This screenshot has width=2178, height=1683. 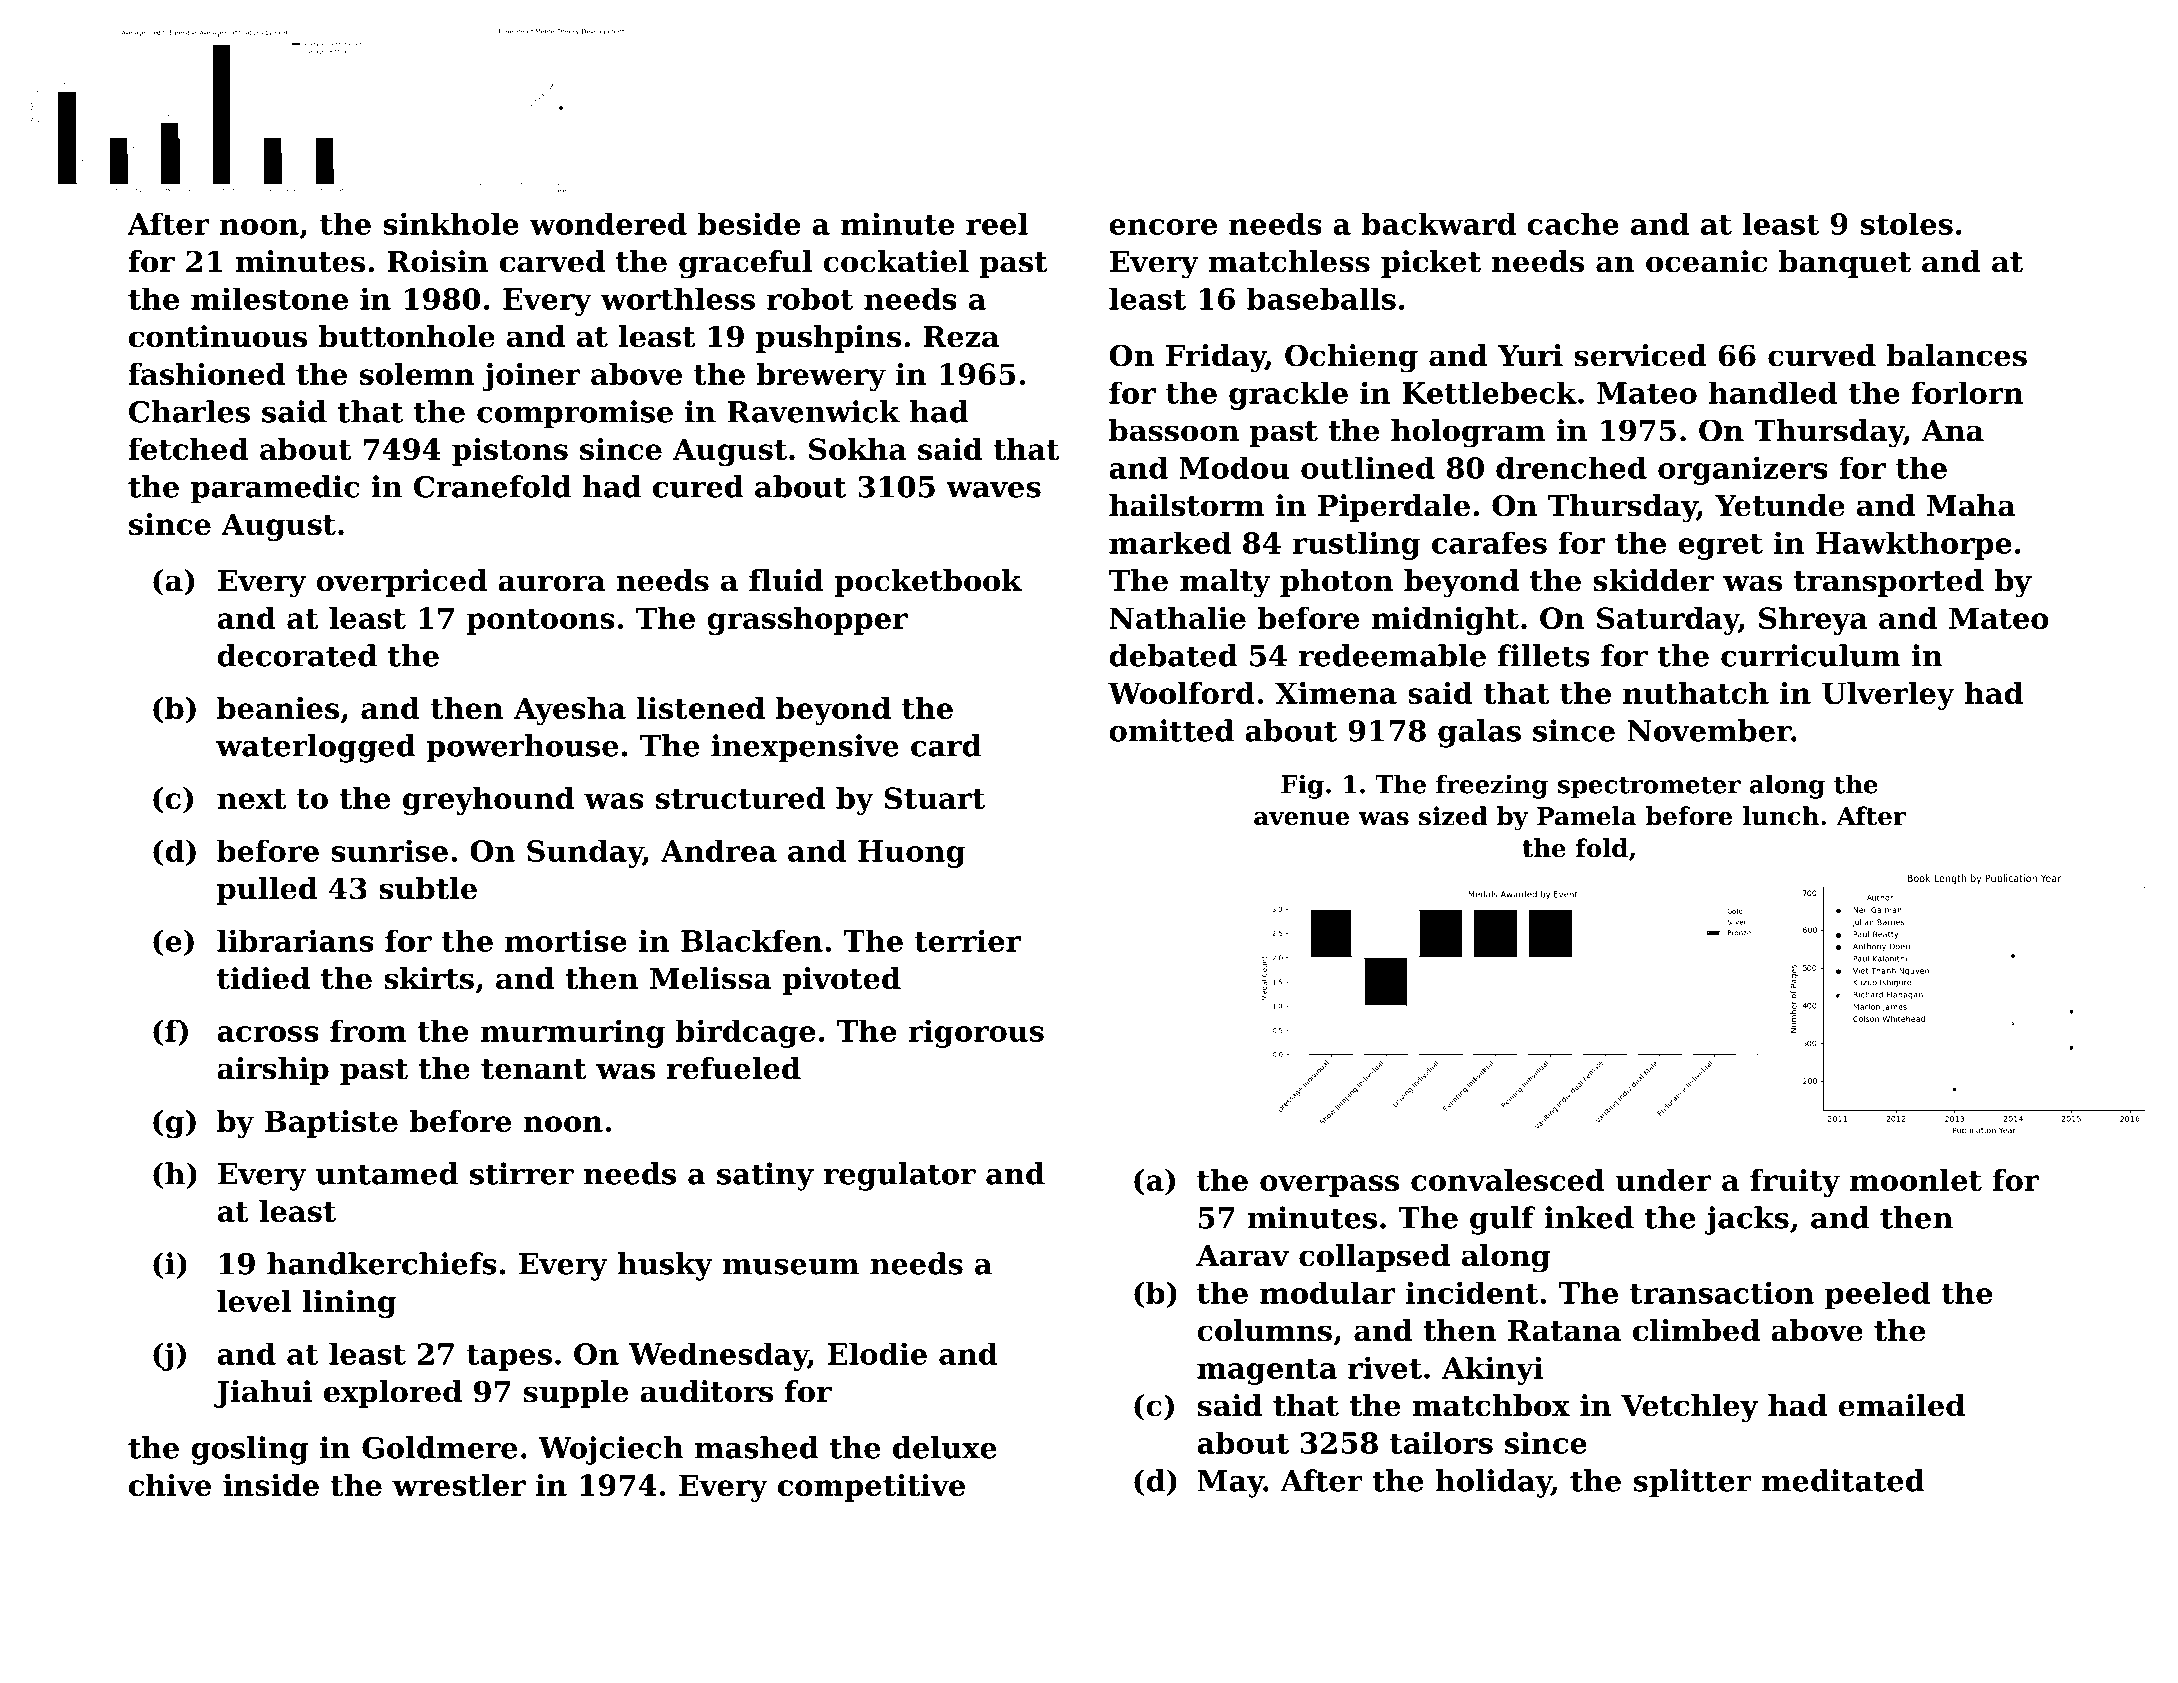 I want to click on wrestler, so click(x=459, y=1485).
